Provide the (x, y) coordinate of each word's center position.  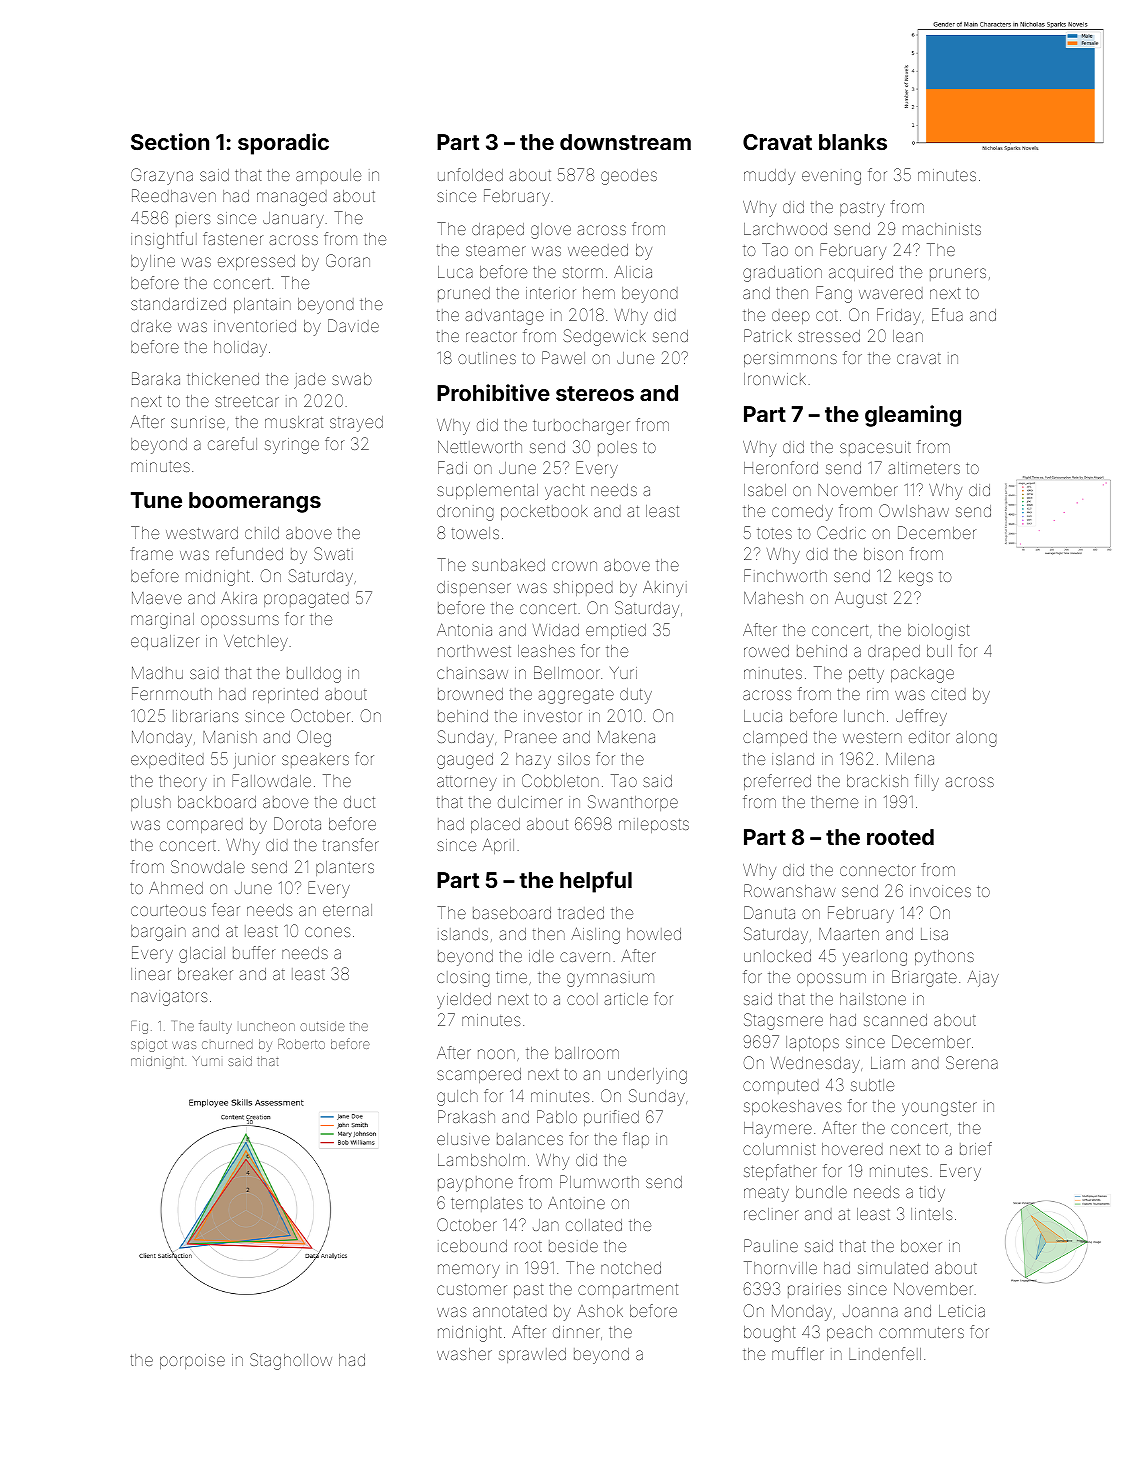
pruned (464, 294)
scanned (895, 1020)
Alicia (633, 272)
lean (908, 336)
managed (292, 198)
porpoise (192, 1361)
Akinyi (665, 589)
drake (151, 326)
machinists (942, 229)
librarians (206, 716)
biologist (939, 632)
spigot (149, 1045)
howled (654, 934)
